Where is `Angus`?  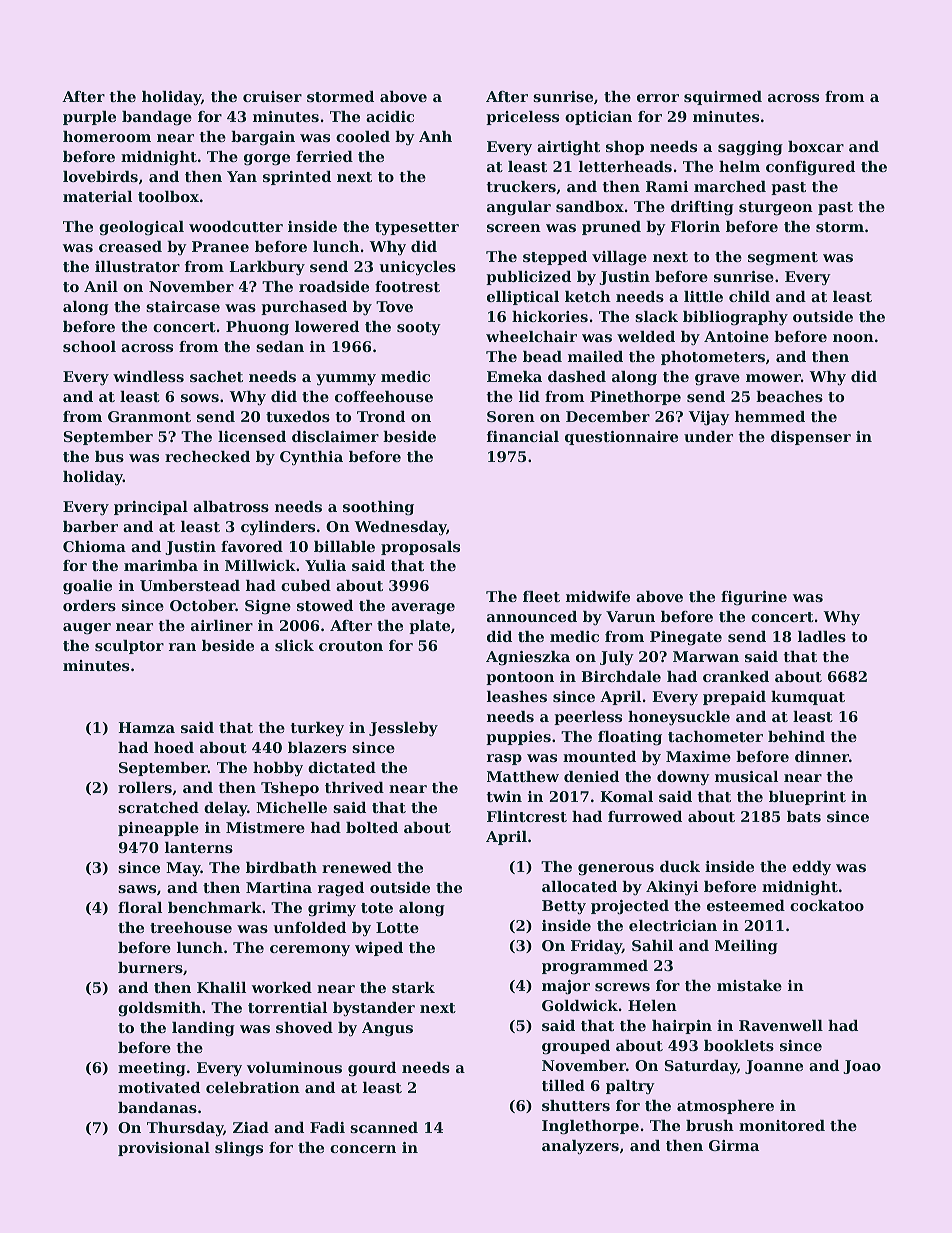 Angus is located at coordinates (387, 1029).
